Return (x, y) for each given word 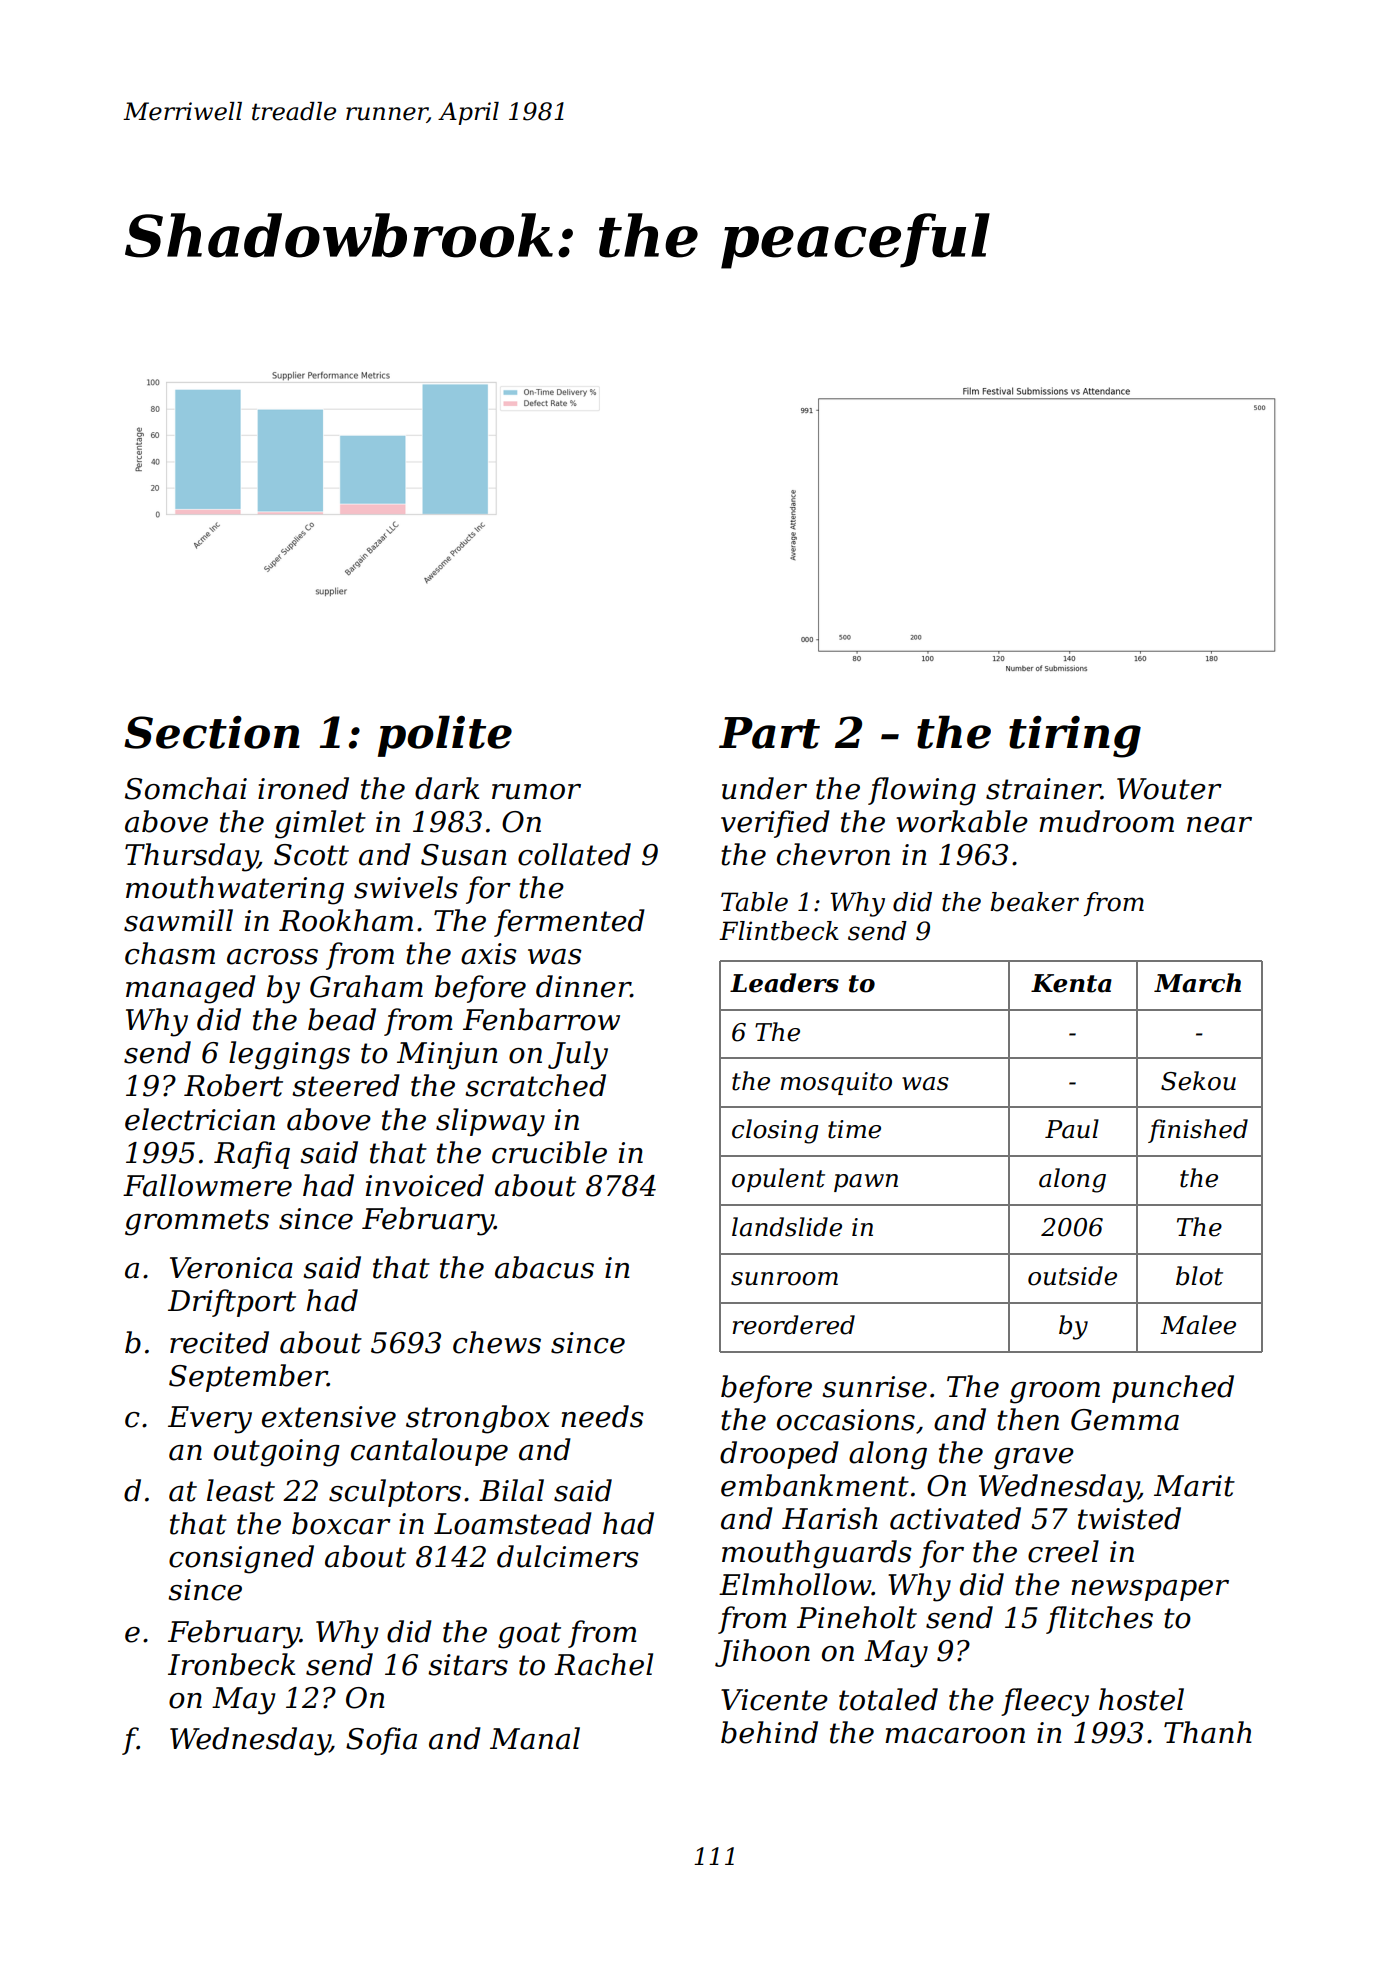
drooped (779, 1455)
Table (754, 902)
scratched (535, 1085)
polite (445, 736)
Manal (535, 1738)
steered (346, 1085)
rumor (536, 792)
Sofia (381, 1741)
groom (1055, 1393)
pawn (866, 1183)
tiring (1075, 737)
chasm (170, 953)
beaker (1035, 902)
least (241, 1490)
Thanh (1208, 1732)
